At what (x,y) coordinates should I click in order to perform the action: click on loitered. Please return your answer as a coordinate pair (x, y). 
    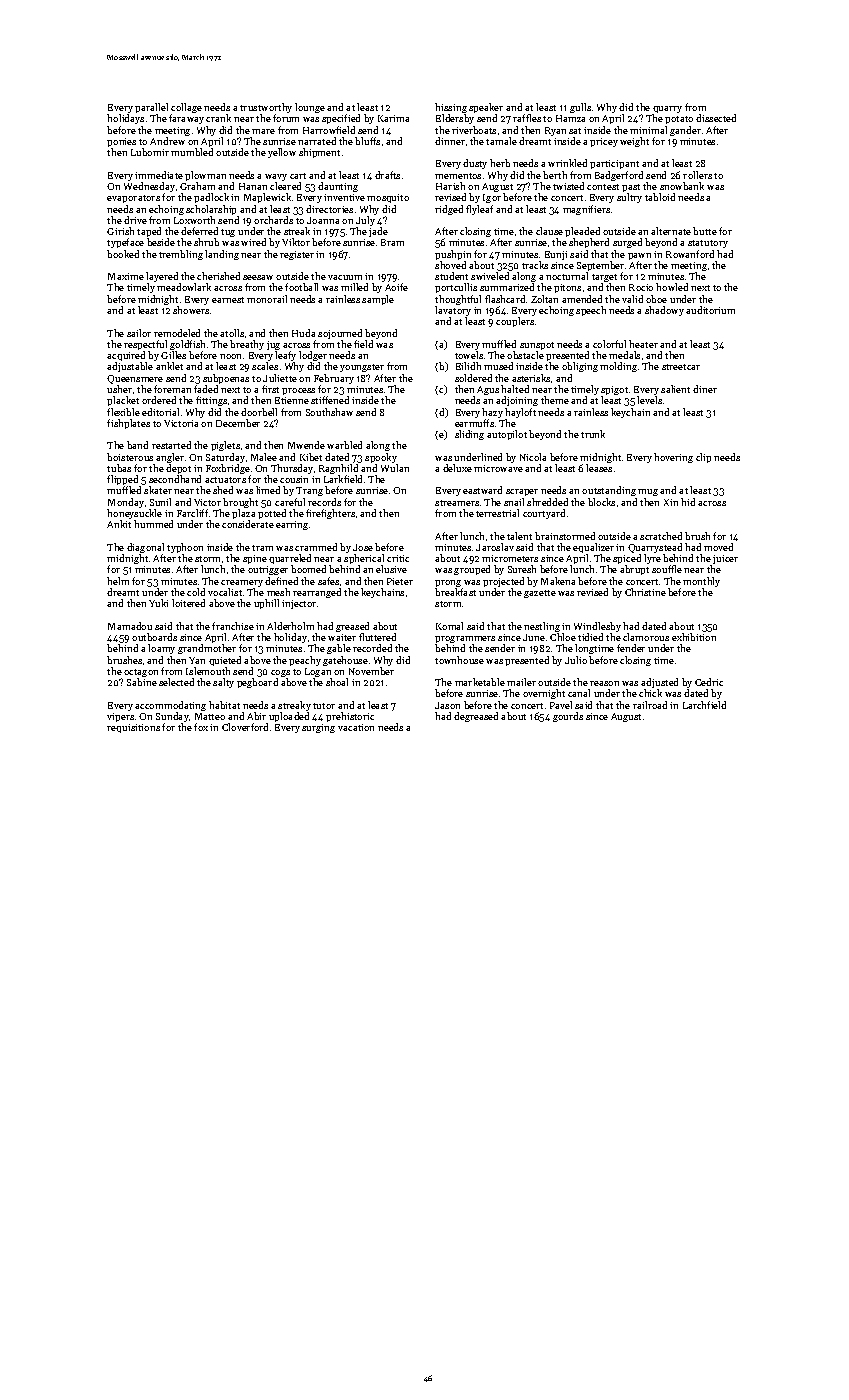
    Looking at the image, I should click on (188, 603).
